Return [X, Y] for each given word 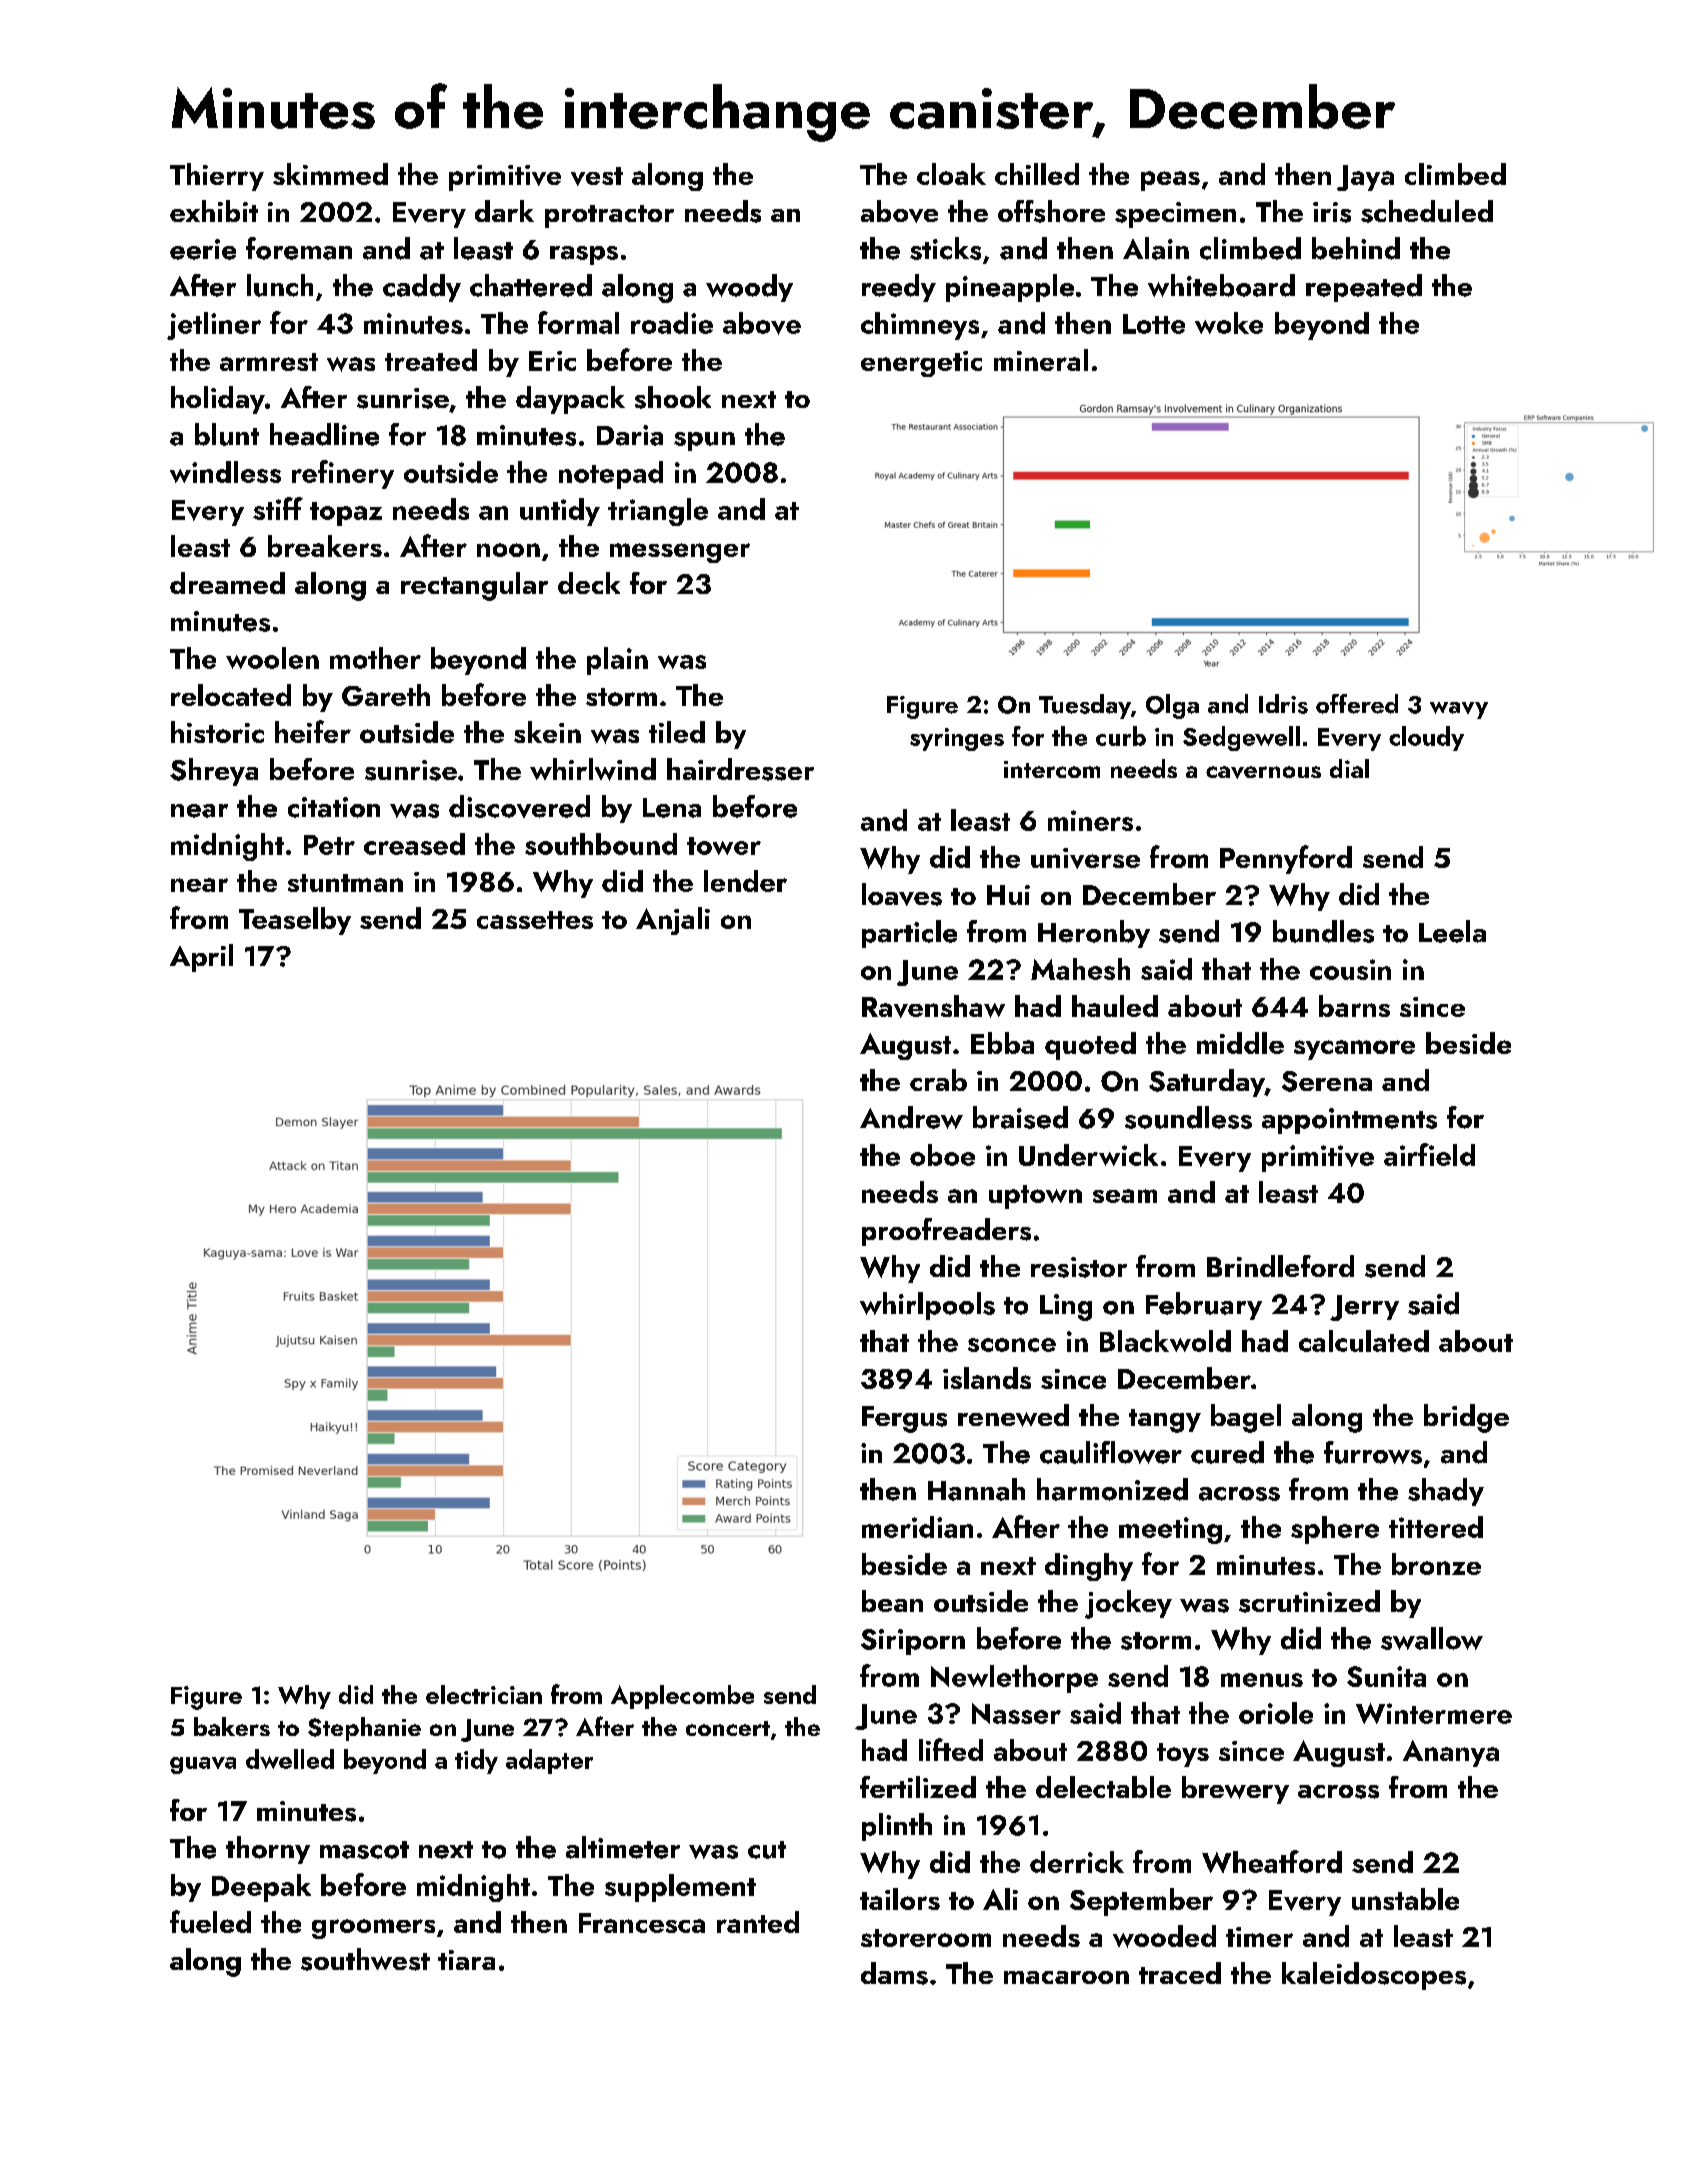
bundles [1323, 931]
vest [597, 176]
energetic [921, 364]
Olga [1172, 706]
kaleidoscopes [1374, 1976]
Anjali [673, 921]
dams [894, 1973]
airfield [1429, 1154]
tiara [466, 1960]
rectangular [474, 586]
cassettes [535, 920]
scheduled [1427, 211]
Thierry [217, 177]
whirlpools [927, 1306]
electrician [484, 1694]
